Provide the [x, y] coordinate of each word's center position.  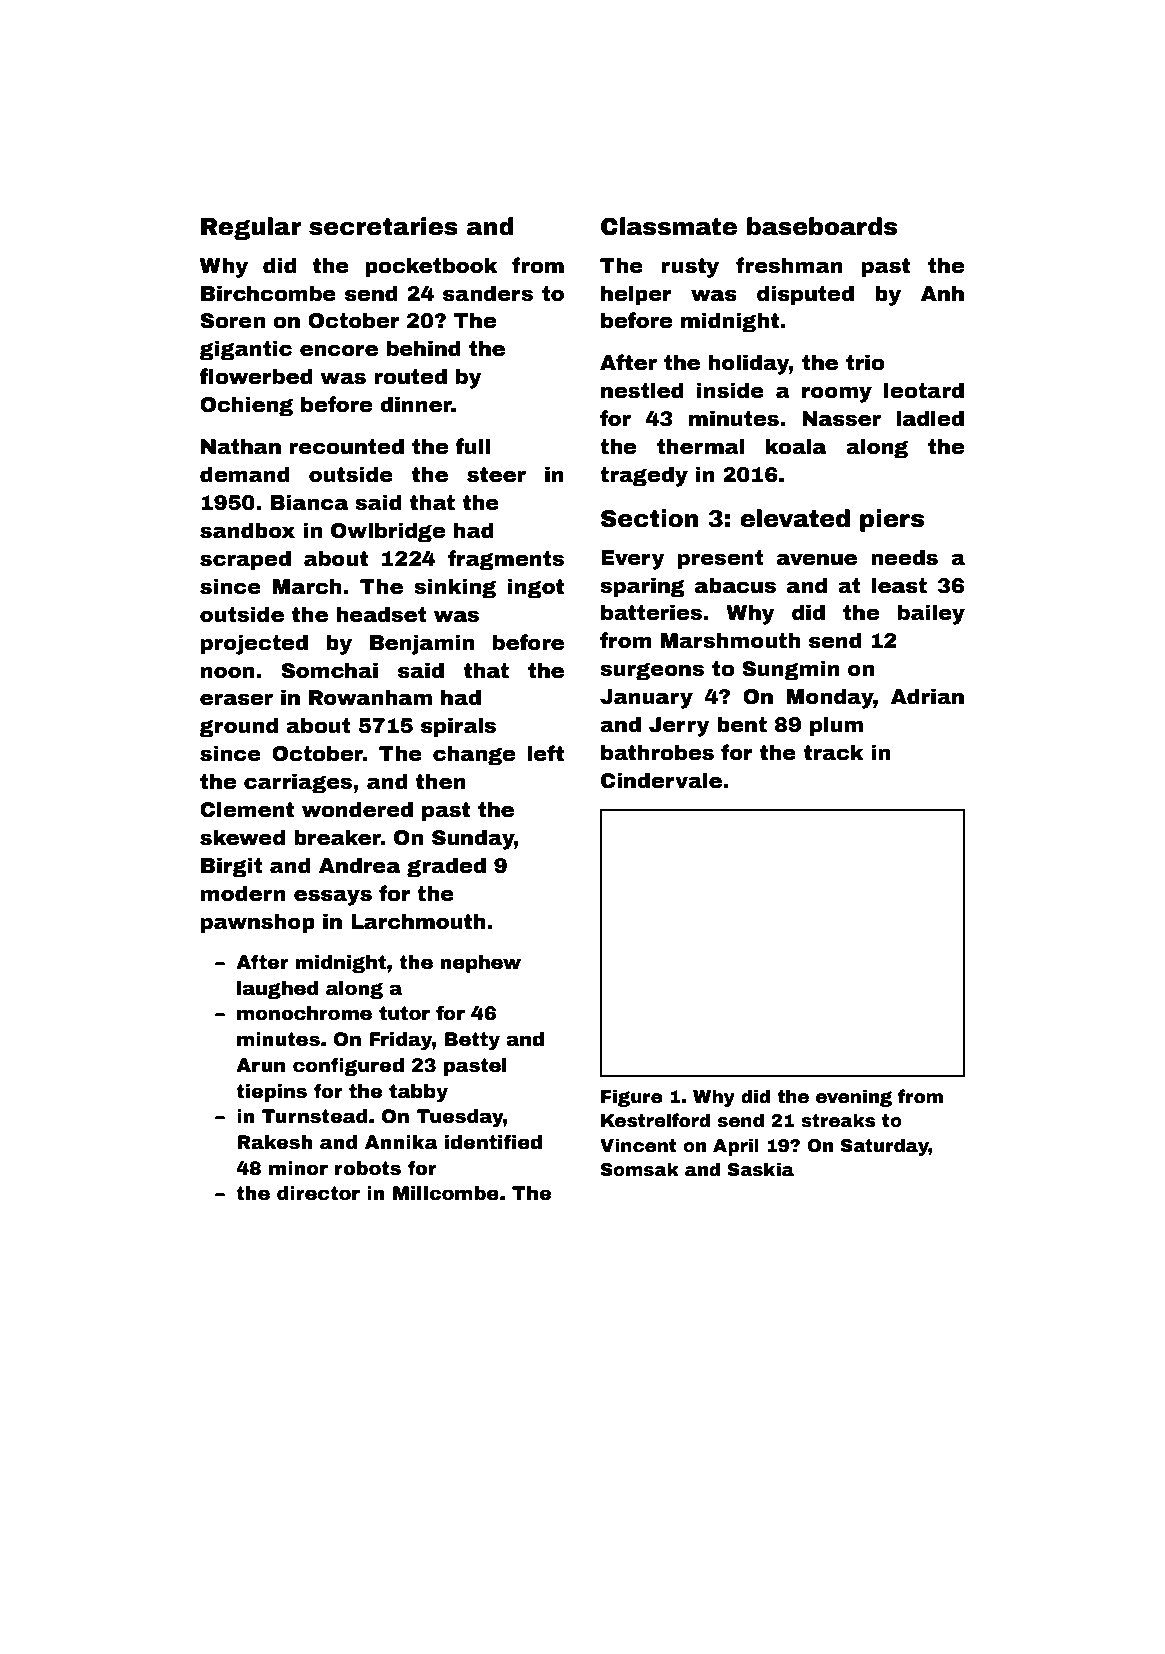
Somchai [329, 670]
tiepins [272, 1093]
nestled [642, 390]
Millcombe [446, 1193]
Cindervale [661, 780]
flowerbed [256, 376]
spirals [458, 727]
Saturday [884, 1147]
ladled [930, 418]
